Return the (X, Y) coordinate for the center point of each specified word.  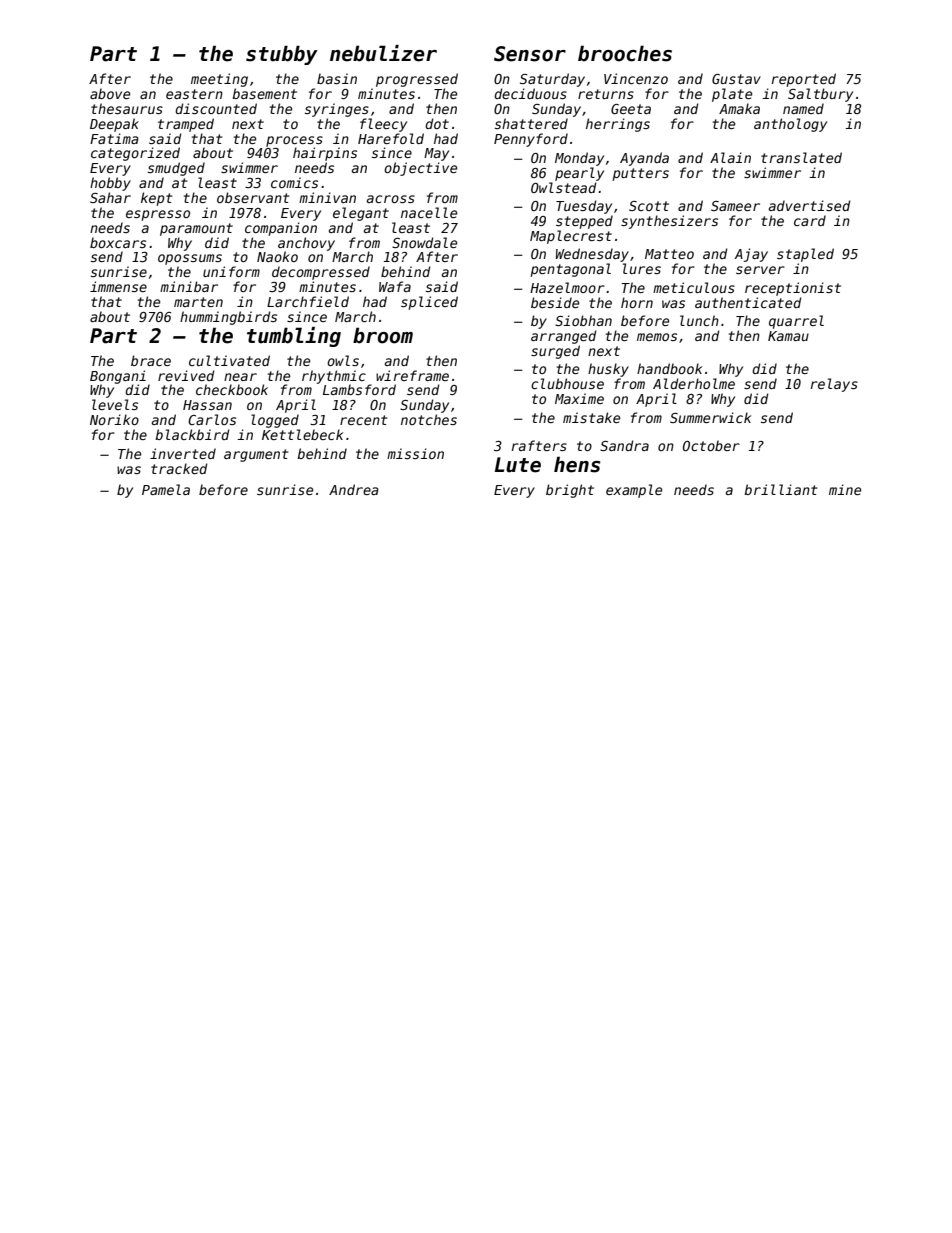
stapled (805, 255)
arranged (563, 337)
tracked (179, 468)
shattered (531, 123)
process (294, 141)
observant (253, 197)
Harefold (391, 138)
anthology (790, 125)
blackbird (192, 434)
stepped (584, 222)
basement (264, 93)
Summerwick (710, 417)
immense (118, 286)
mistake (591, 417)
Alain (730, 157)
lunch (699, 320)
